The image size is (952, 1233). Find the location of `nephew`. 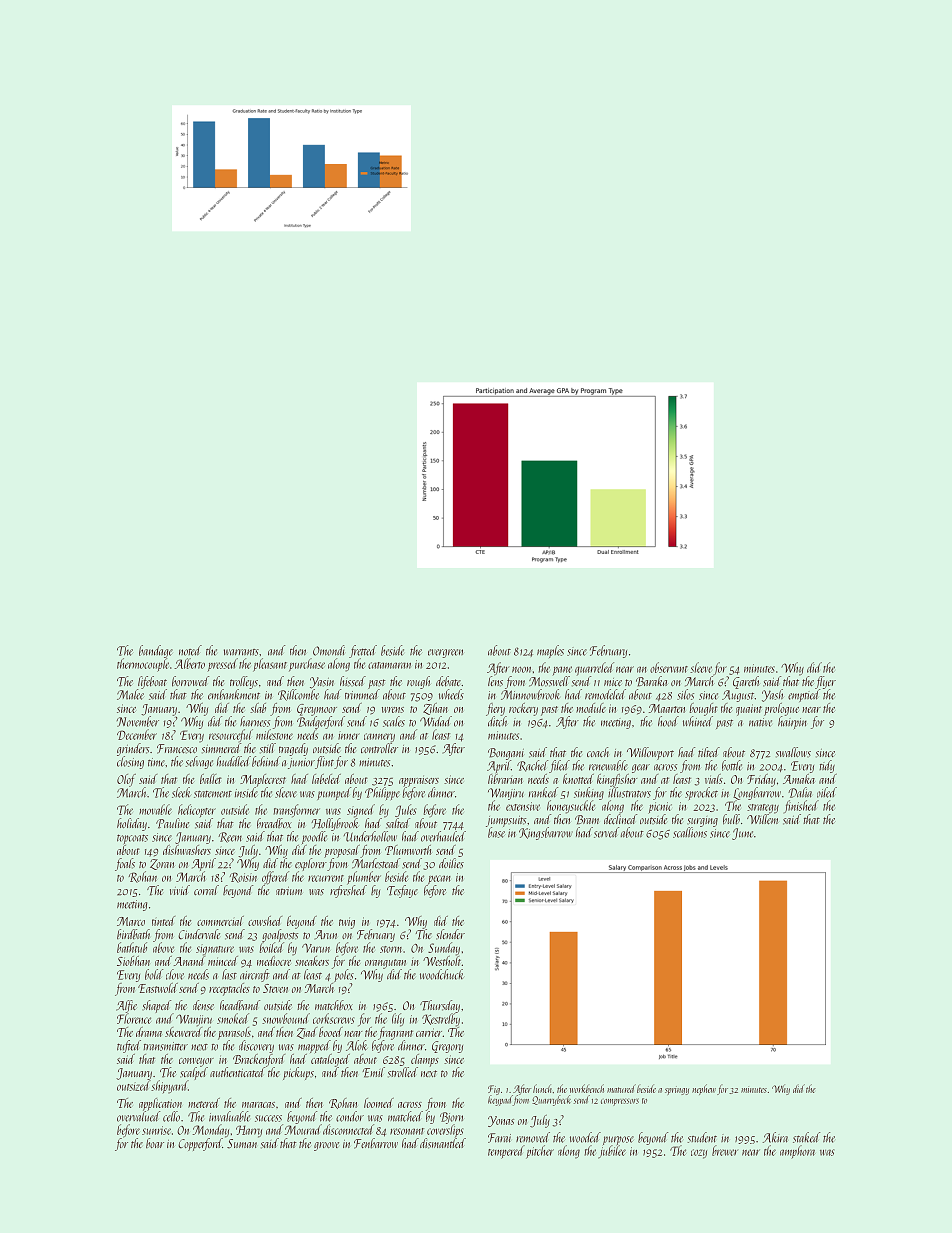

nephew is located at coordinates (704, 1089).
